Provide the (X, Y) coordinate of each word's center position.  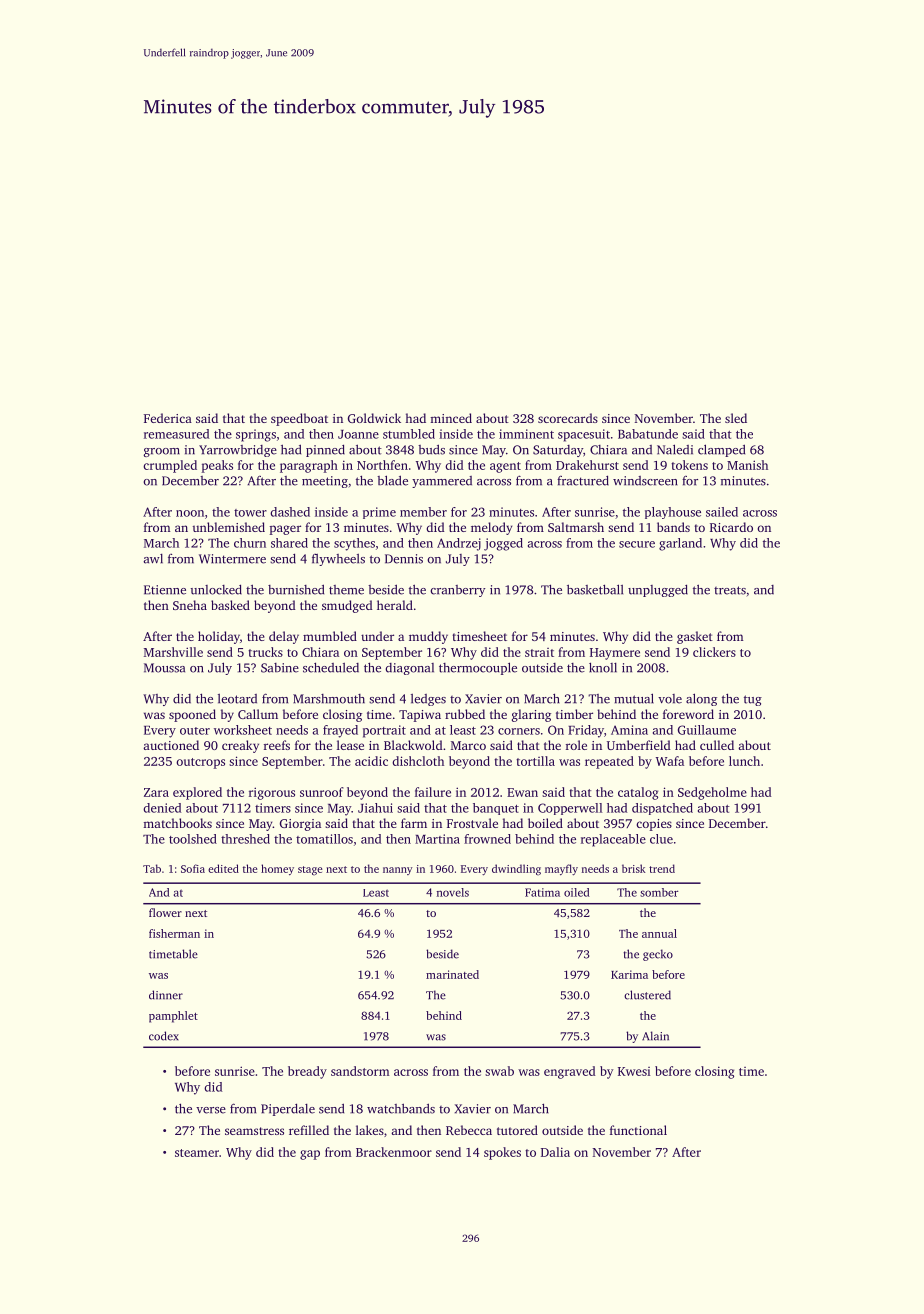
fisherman (174, 933)
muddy (428, 637)
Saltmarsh (576, 527)
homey (277, 869)
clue (661, 839)
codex (164, 1036)
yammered (442, 482)
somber (659, 892)
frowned (487, 839)
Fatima (542, 892)
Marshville (173, 652)
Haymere (615, 654)
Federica (168, 418)
